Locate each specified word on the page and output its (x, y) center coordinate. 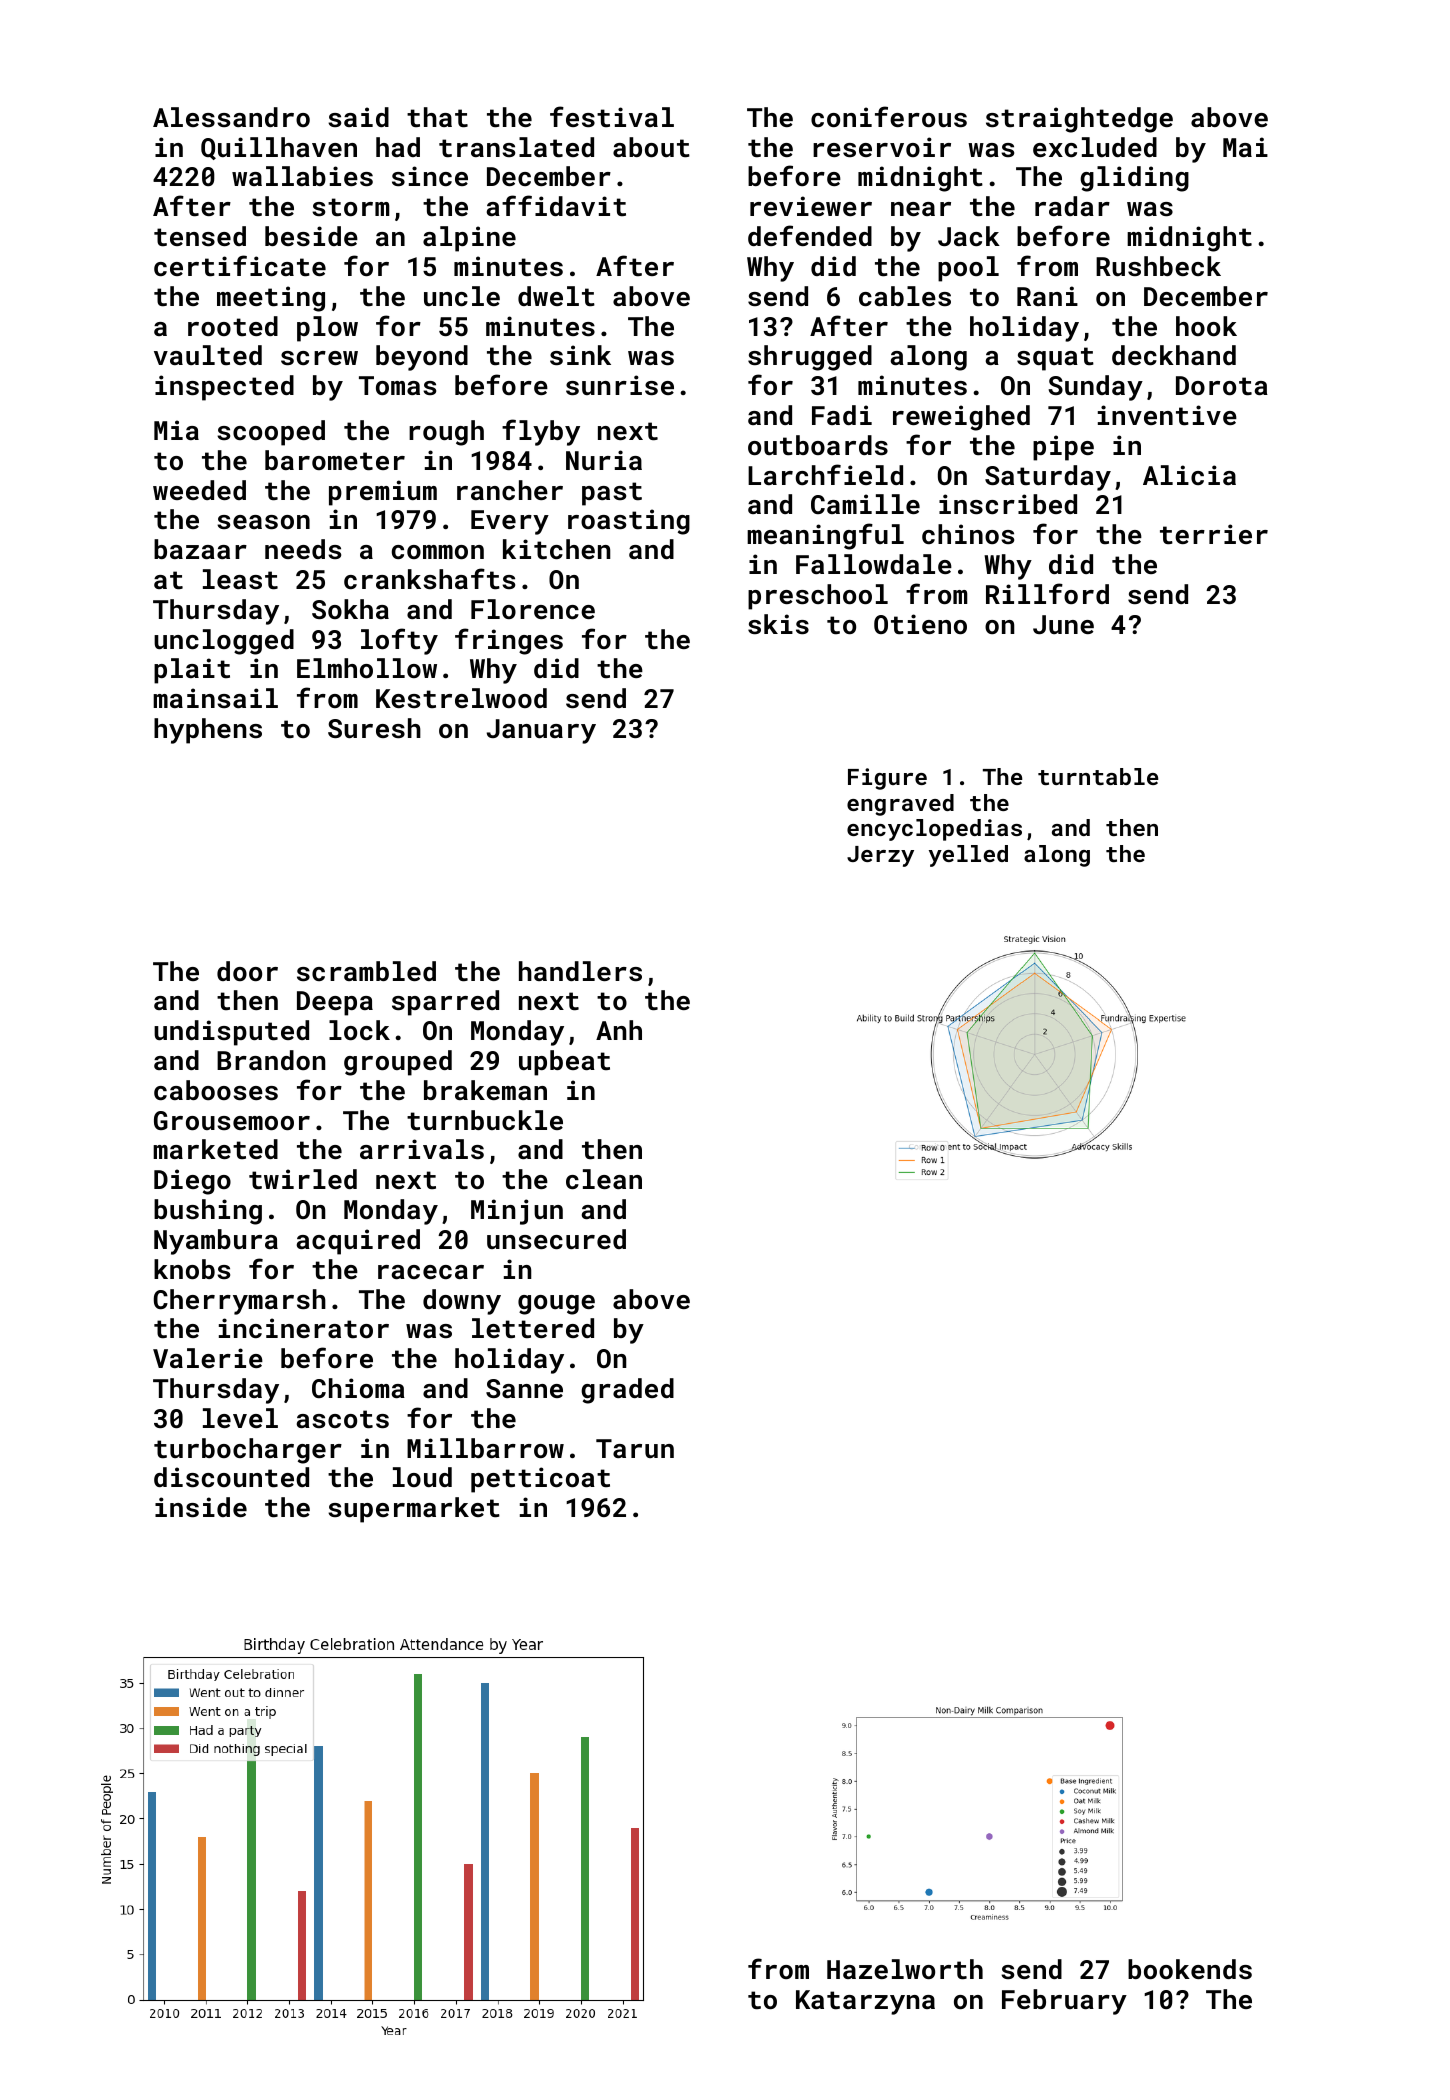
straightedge (1079, 120)
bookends (1190, 1969)
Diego (192, 1182)
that (437, 117)
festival (612, 116)
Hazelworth (905, 1969)
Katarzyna (865, 2002)
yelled (968, 856)
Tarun (635, 1448)
